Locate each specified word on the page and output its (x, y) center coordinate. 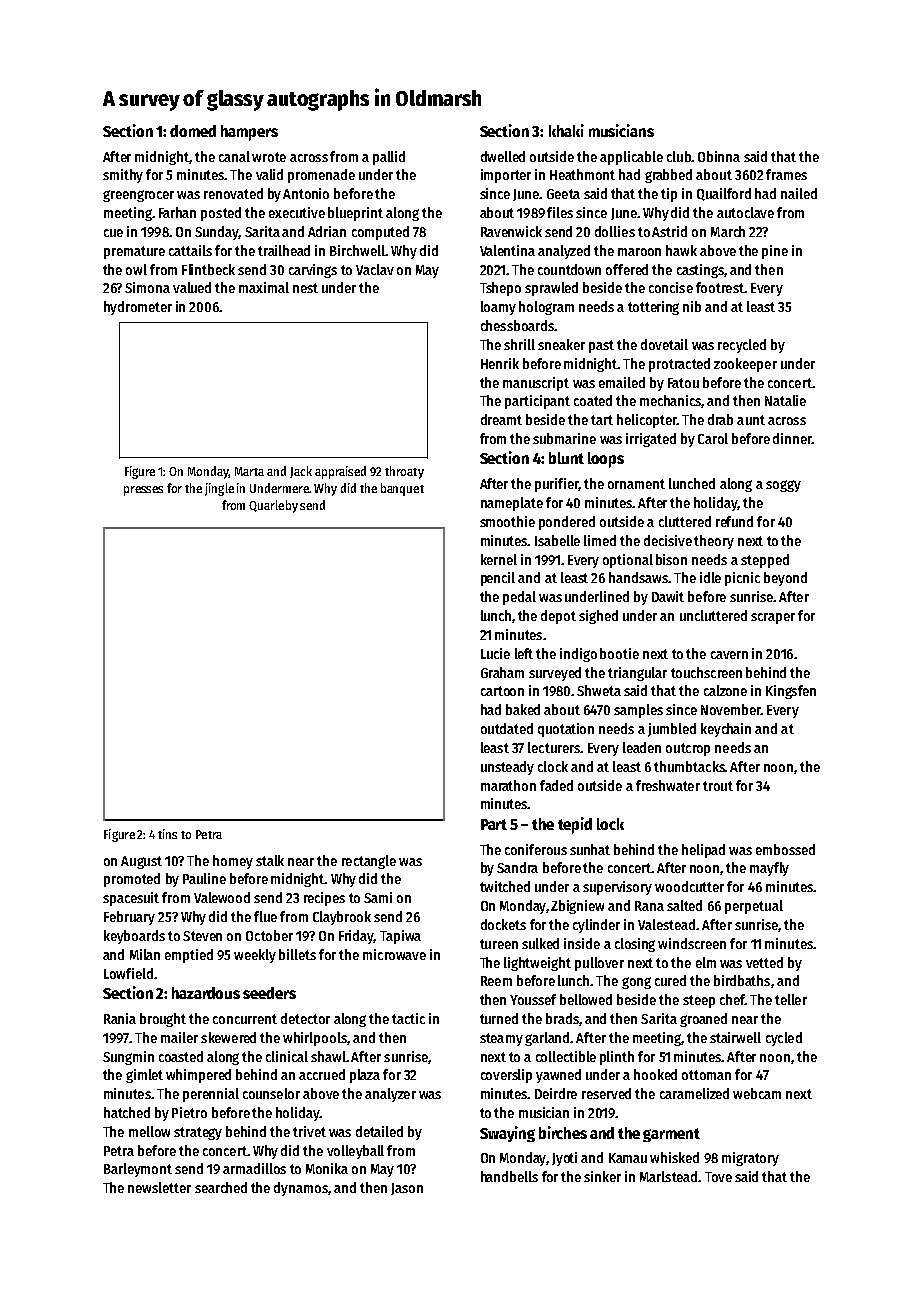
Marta (249, 471)
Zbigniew (577, 907)
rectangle (369, 862)
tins (167, 834)
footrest (720, 287)
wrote (269, 157)
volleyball (355, 1152)
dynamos (301, 1189)
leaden (642, 747)
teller (791, 999)
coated (593, 400)
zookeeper (745, 365)
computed (380, 233)
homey (233, 862)
